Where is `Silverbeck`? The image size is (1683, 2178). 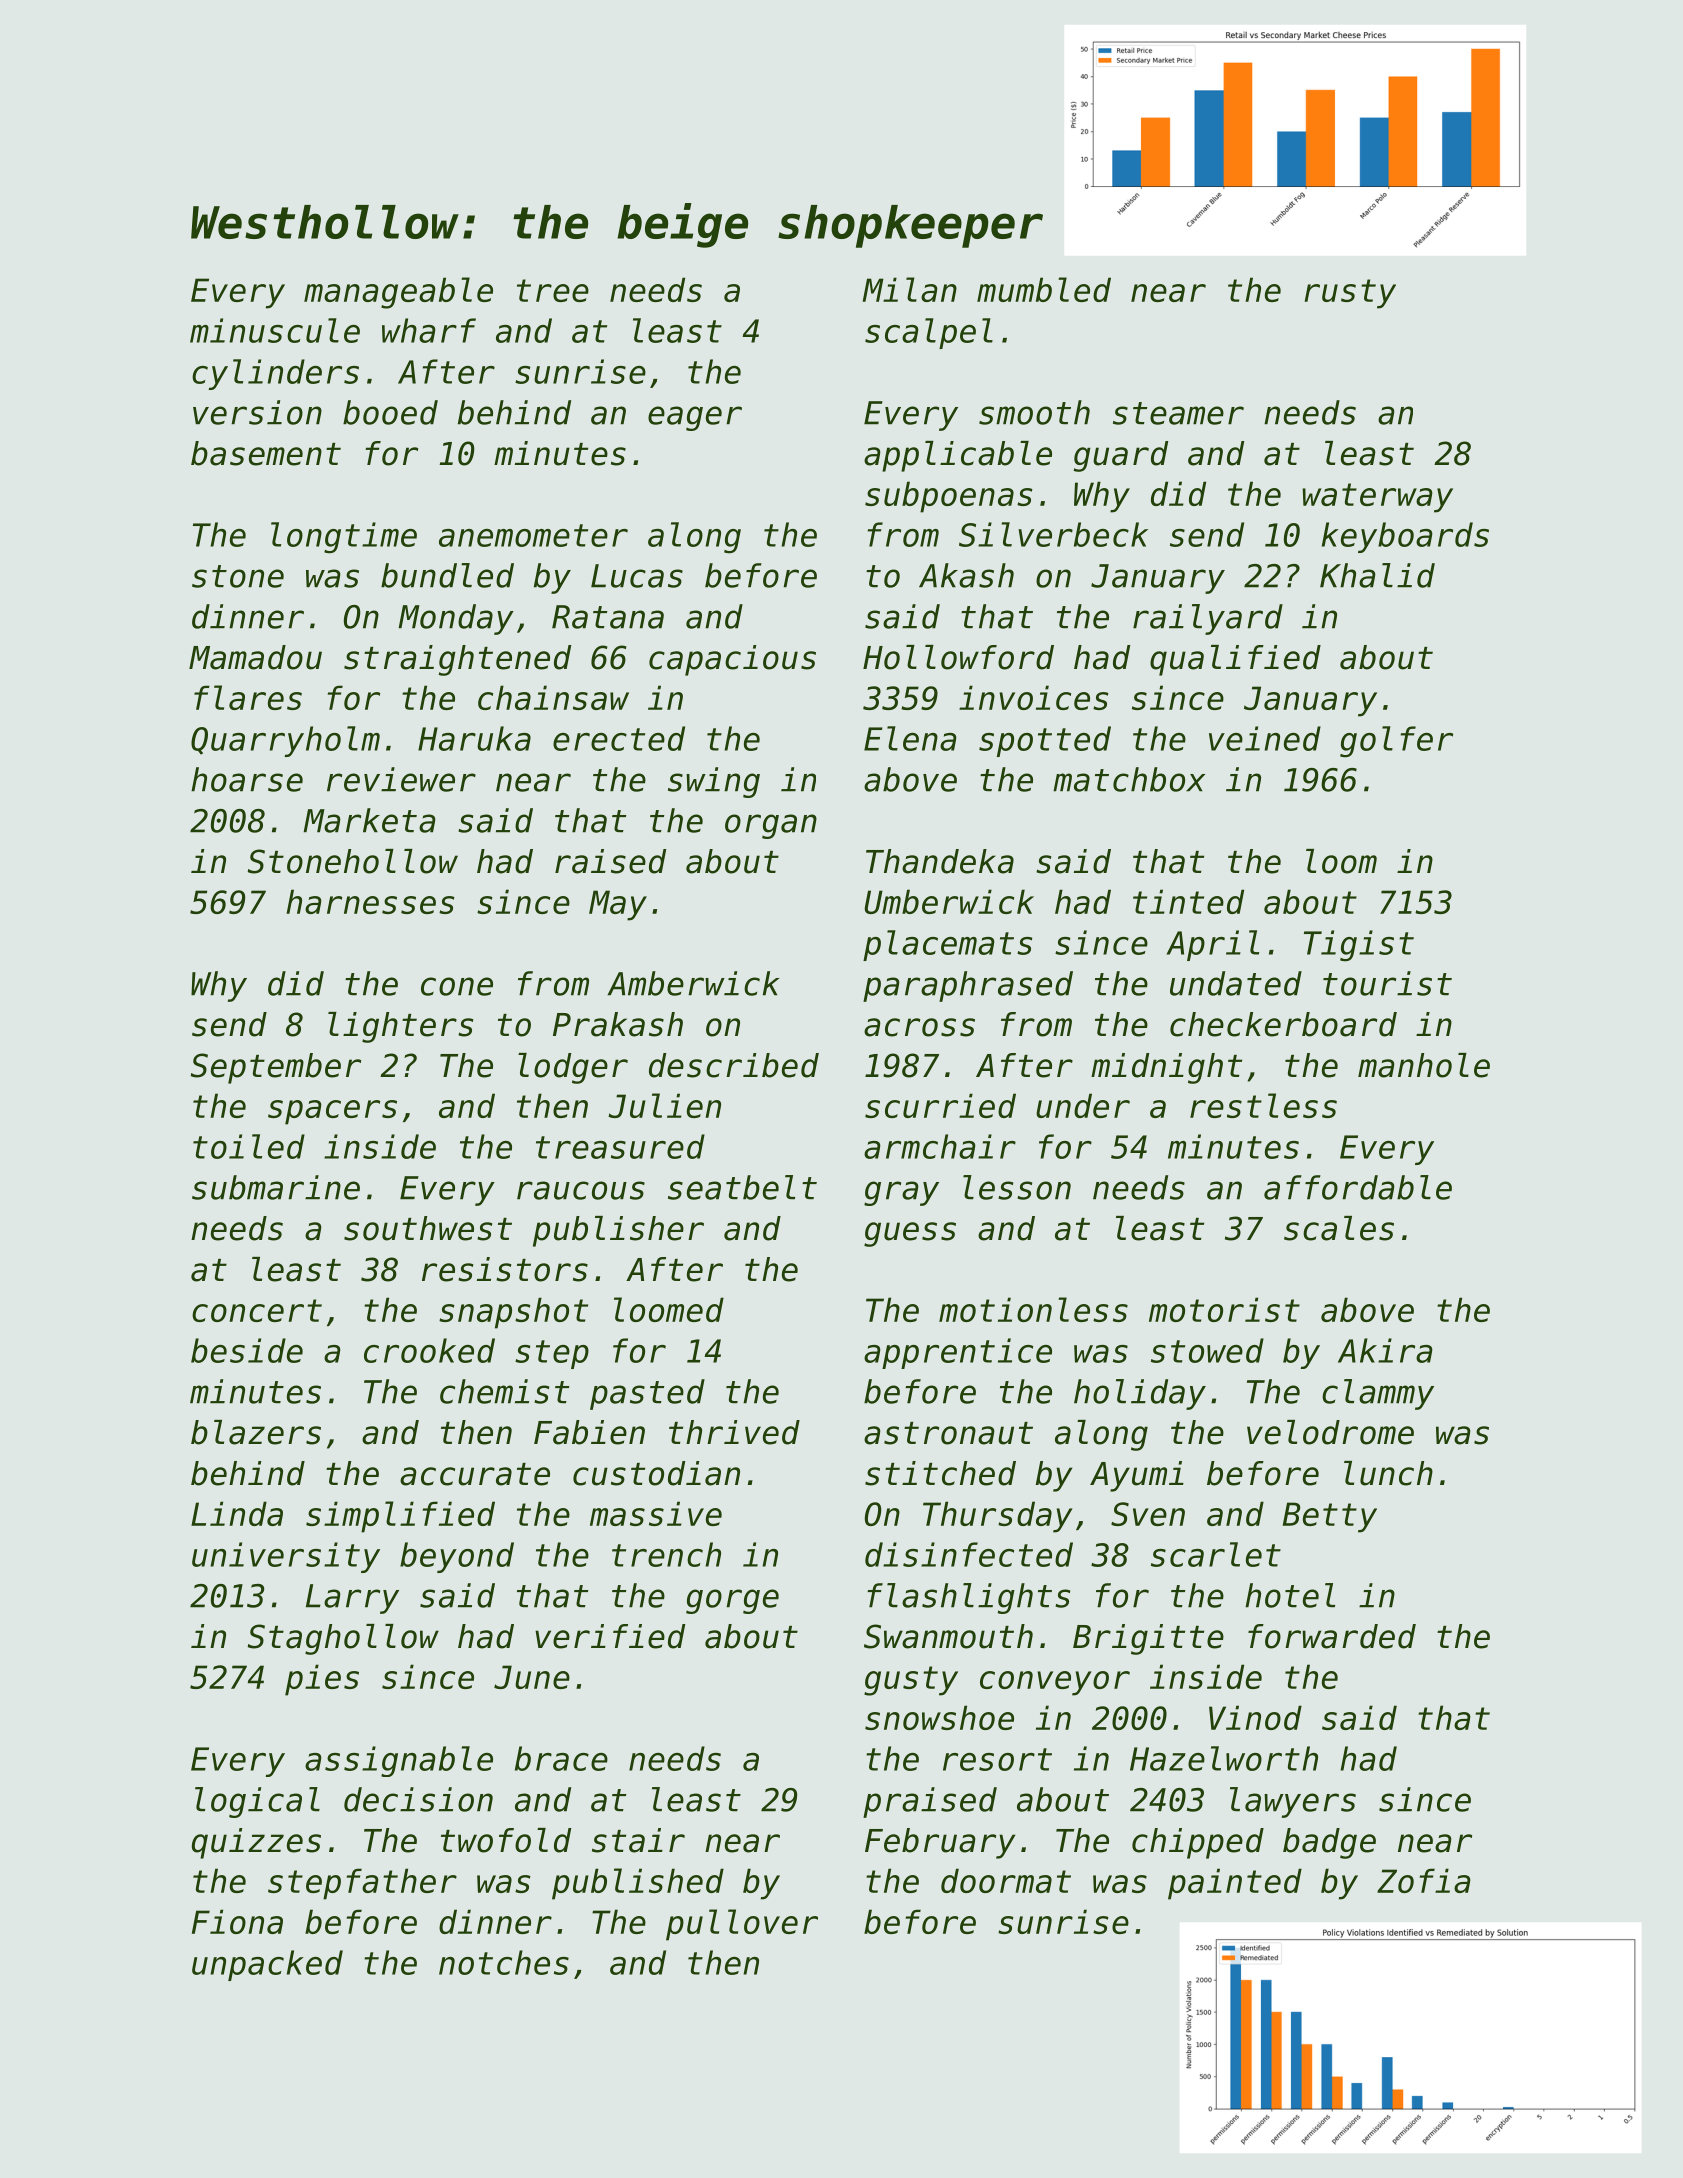 Silverbeck is located at coordinates (1053, 534).
